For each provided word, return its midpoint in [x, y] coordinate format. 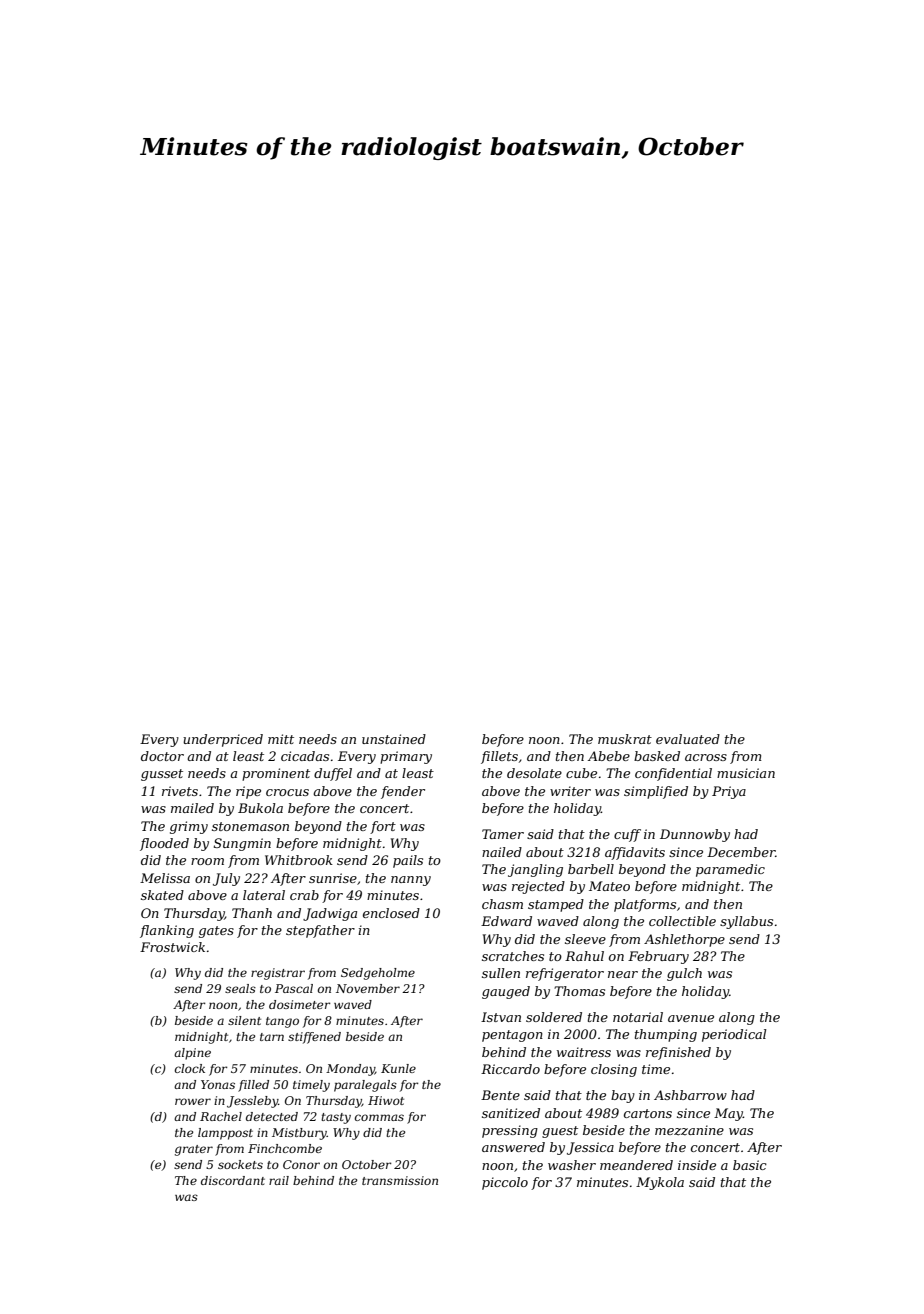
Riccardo [510, 1069]
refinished [678, 1053]
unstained [394, 739]
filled [253, 1086]
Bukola [260, 808]
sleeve [585, 939]
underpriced [223, 740]
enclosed [391, 913]
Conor [301, 1164]
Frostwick [172, 947]
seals [240, 988]
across [706, 757]
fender [403, 792]
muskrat [625, 739]
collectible [682, 921]
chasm [502, 904]
